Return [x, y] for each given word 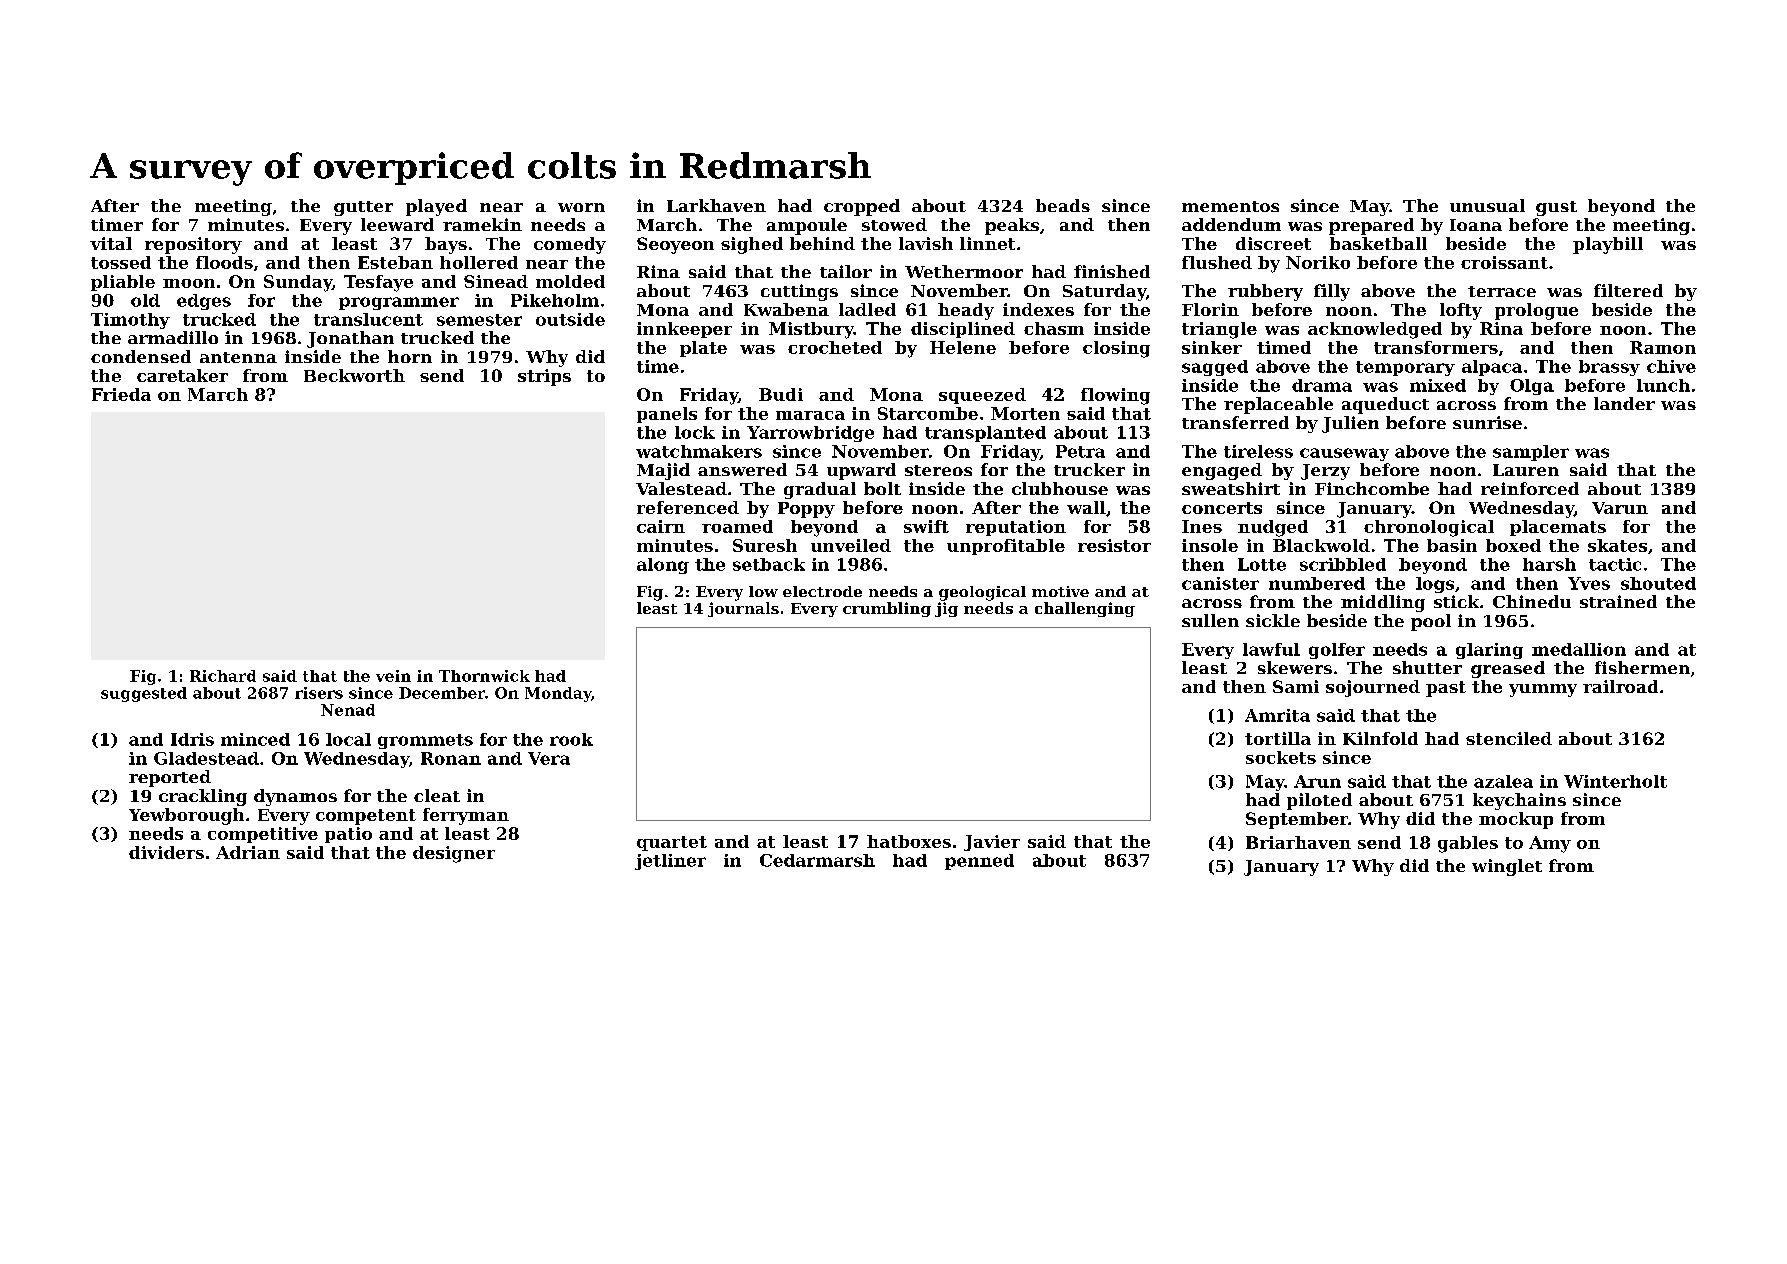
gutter [363, 208]
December [442, 693]
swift [926, 526]
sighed [752, 245]
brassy [1609, 368]
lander [1624, 403]
